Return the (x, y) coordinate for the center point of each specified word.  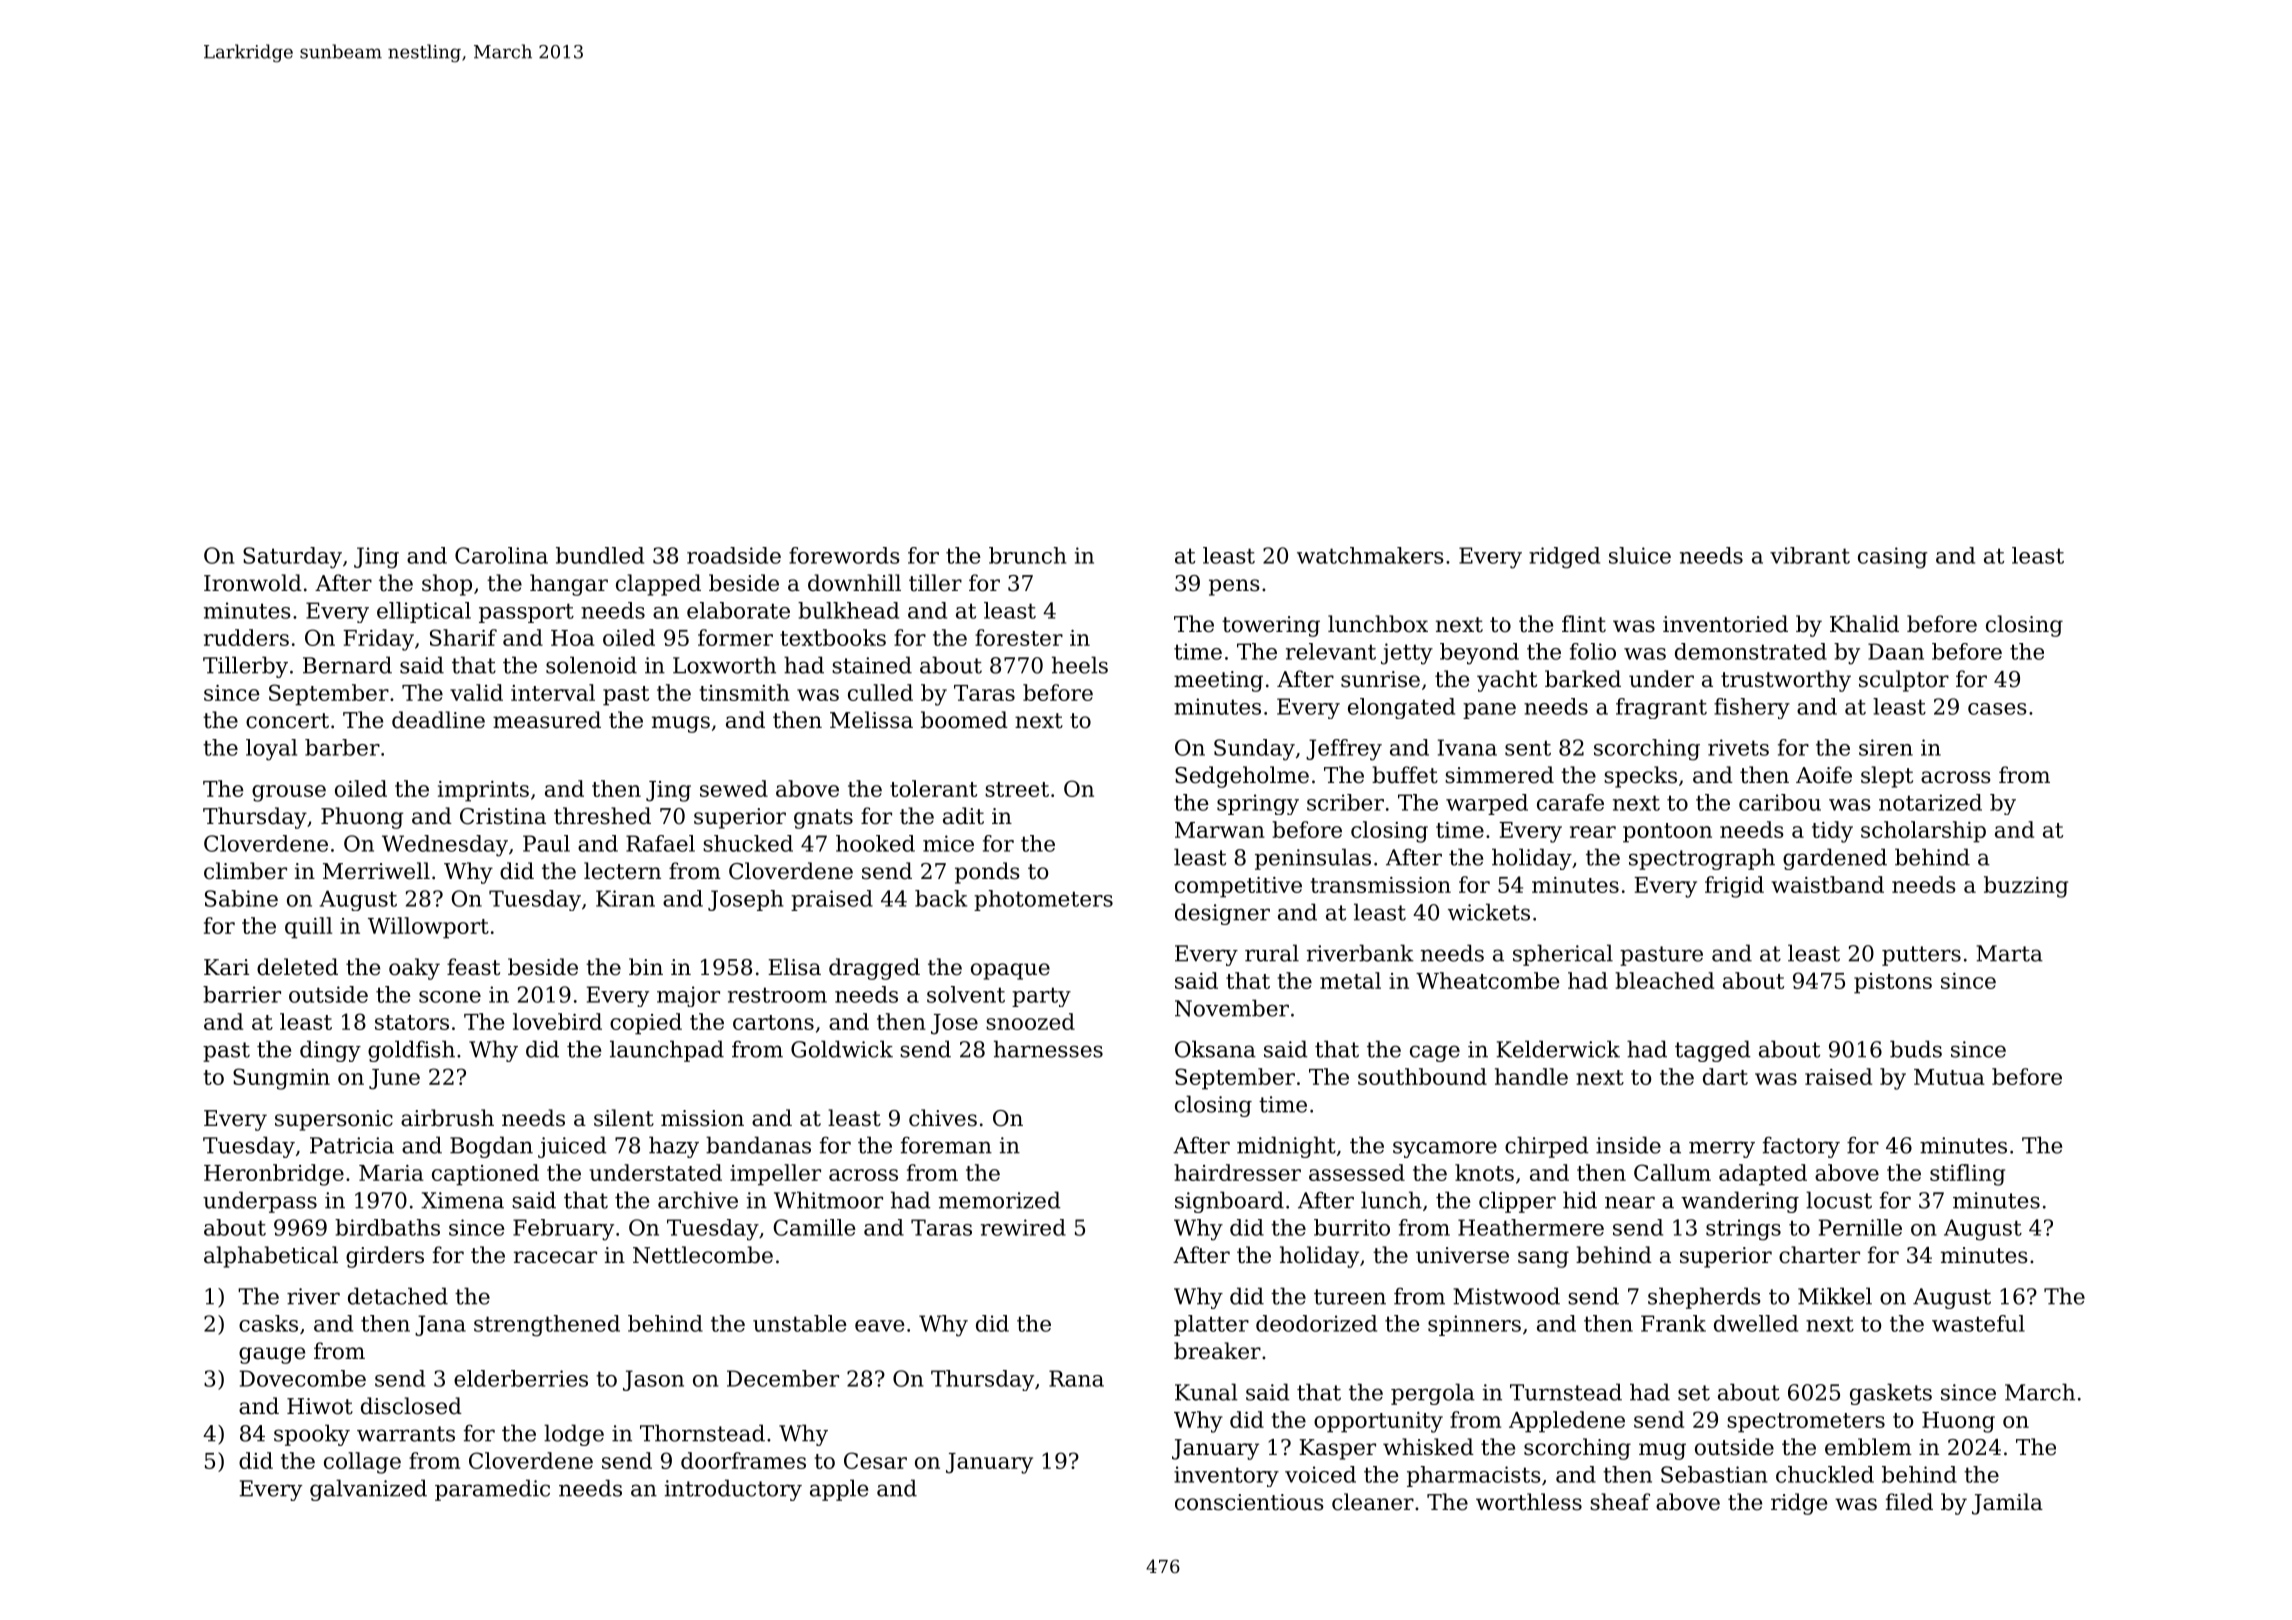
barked (1583, 679)
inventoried (1725, 624)
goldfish (411, 1051)
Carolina (501, 555)
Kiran (625, 898)
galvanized (368, 1490)
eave (880, 1326)
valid (476, 692)
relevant (1331, 651)
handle (1531, 1076)
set (1694, 1393)
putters (1921, 956)
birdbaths (387, 1227)
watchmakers (1370, 555)
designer (1222, 914)
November (1232, 1008)
